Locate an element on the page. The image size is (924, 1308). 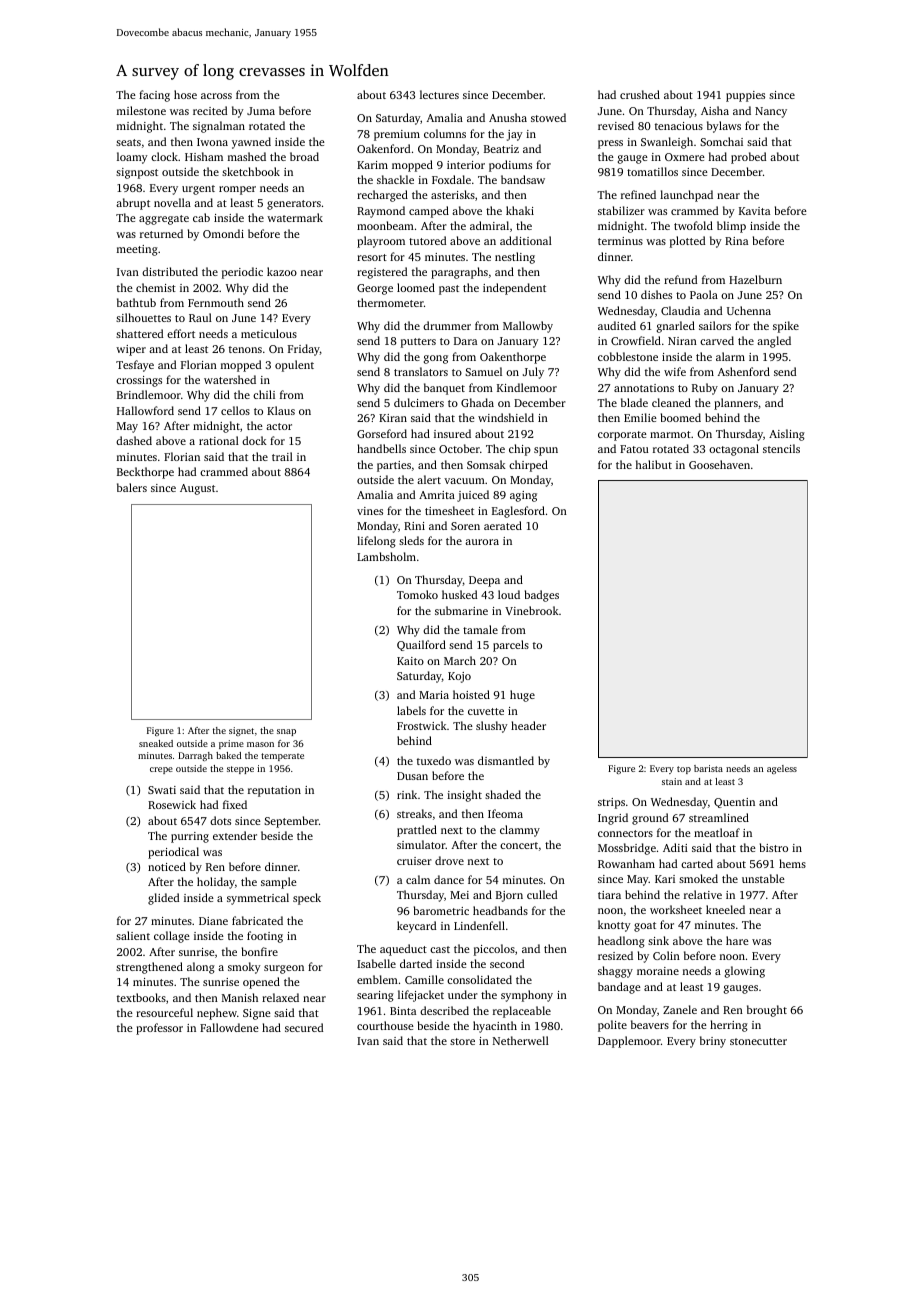
additional is located at coordinates (526, 240).
